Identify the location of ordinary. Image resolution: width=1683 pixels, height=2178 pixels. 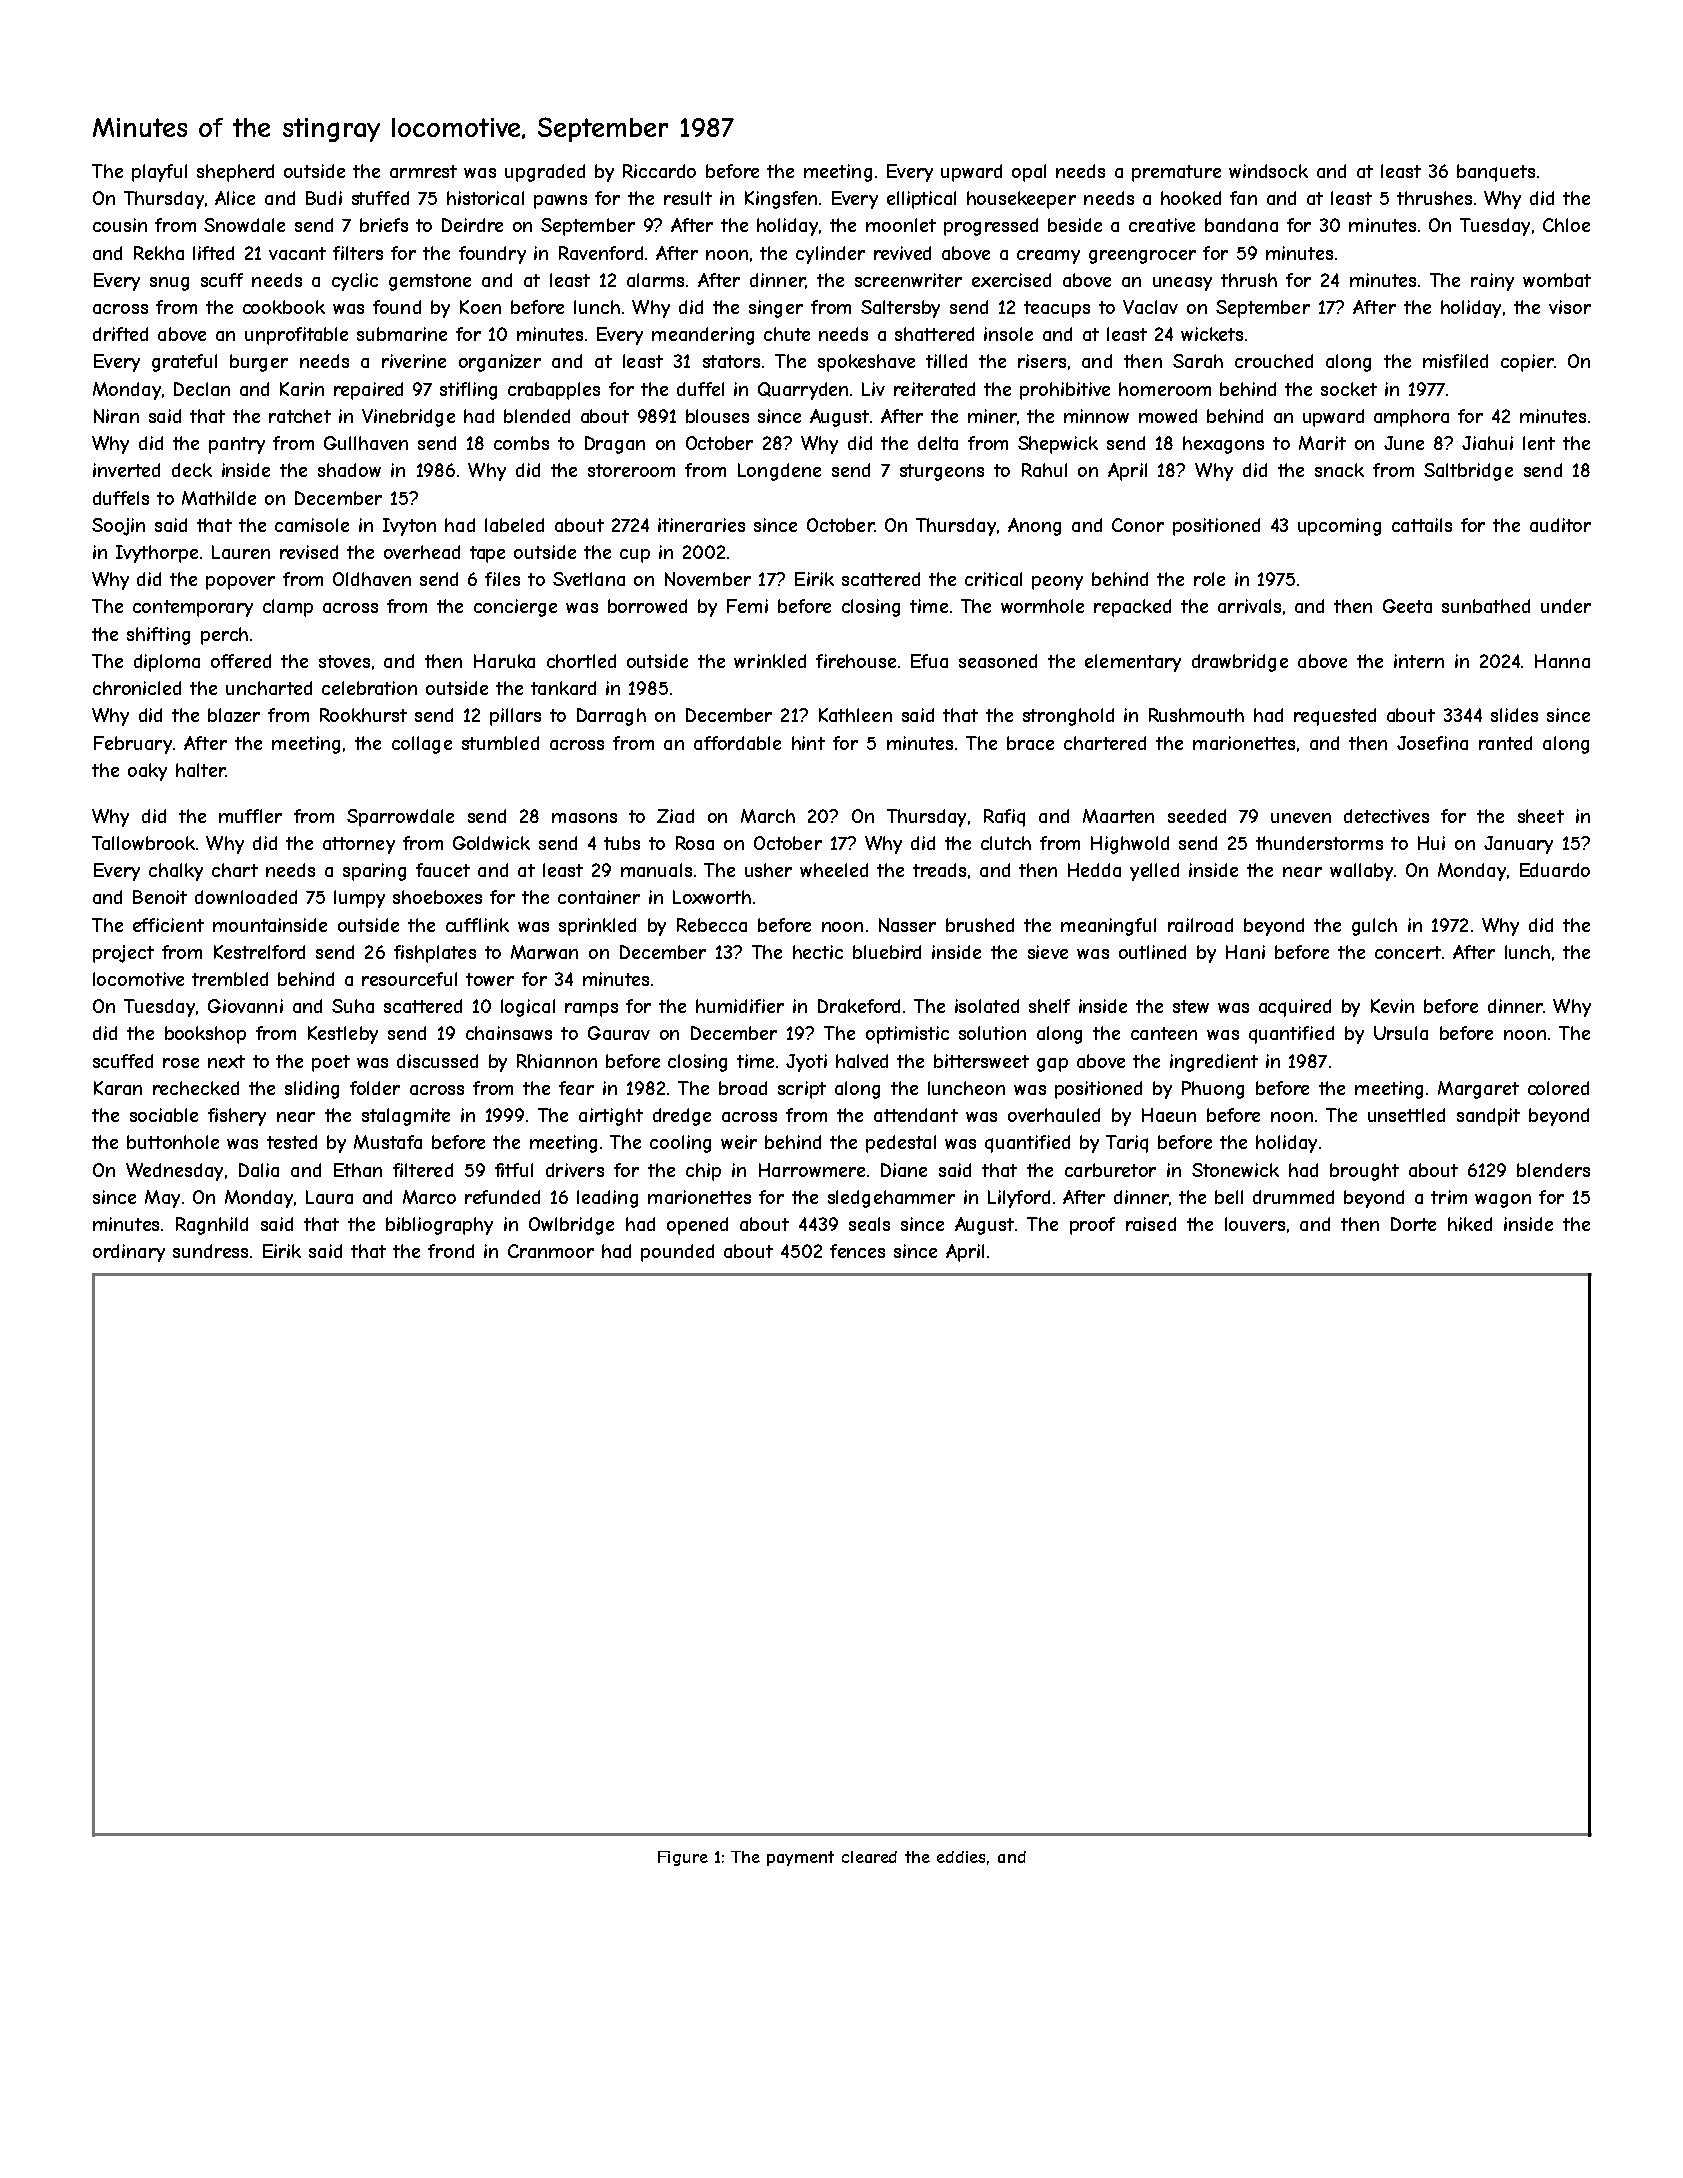
(129, 1253).
